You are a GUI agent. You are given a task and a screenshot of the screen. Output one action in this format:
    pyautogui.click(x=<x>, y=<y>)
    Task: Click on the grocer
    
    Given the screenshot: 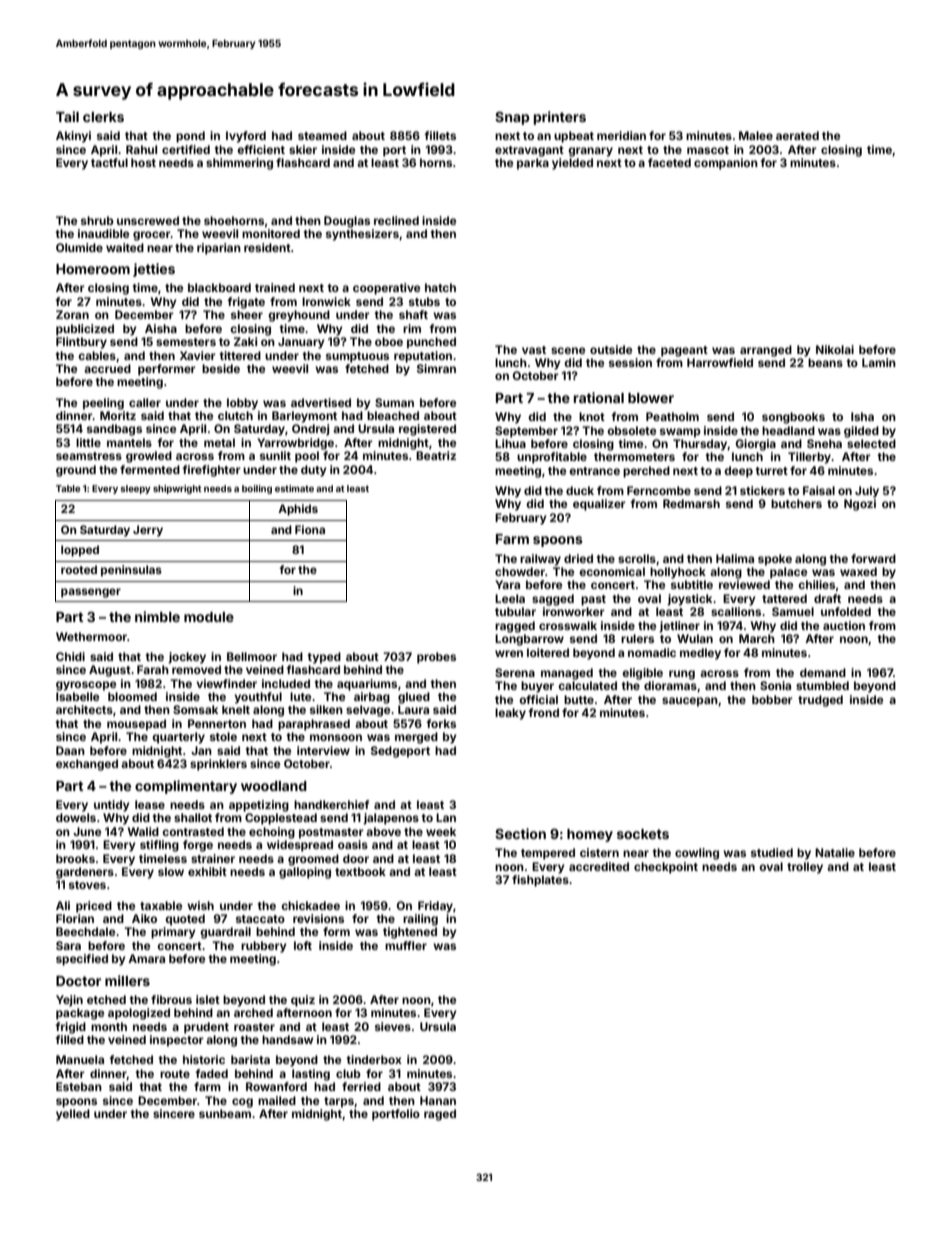 What is the action you would take?
    pyautogui.click(x=152, y=236)
